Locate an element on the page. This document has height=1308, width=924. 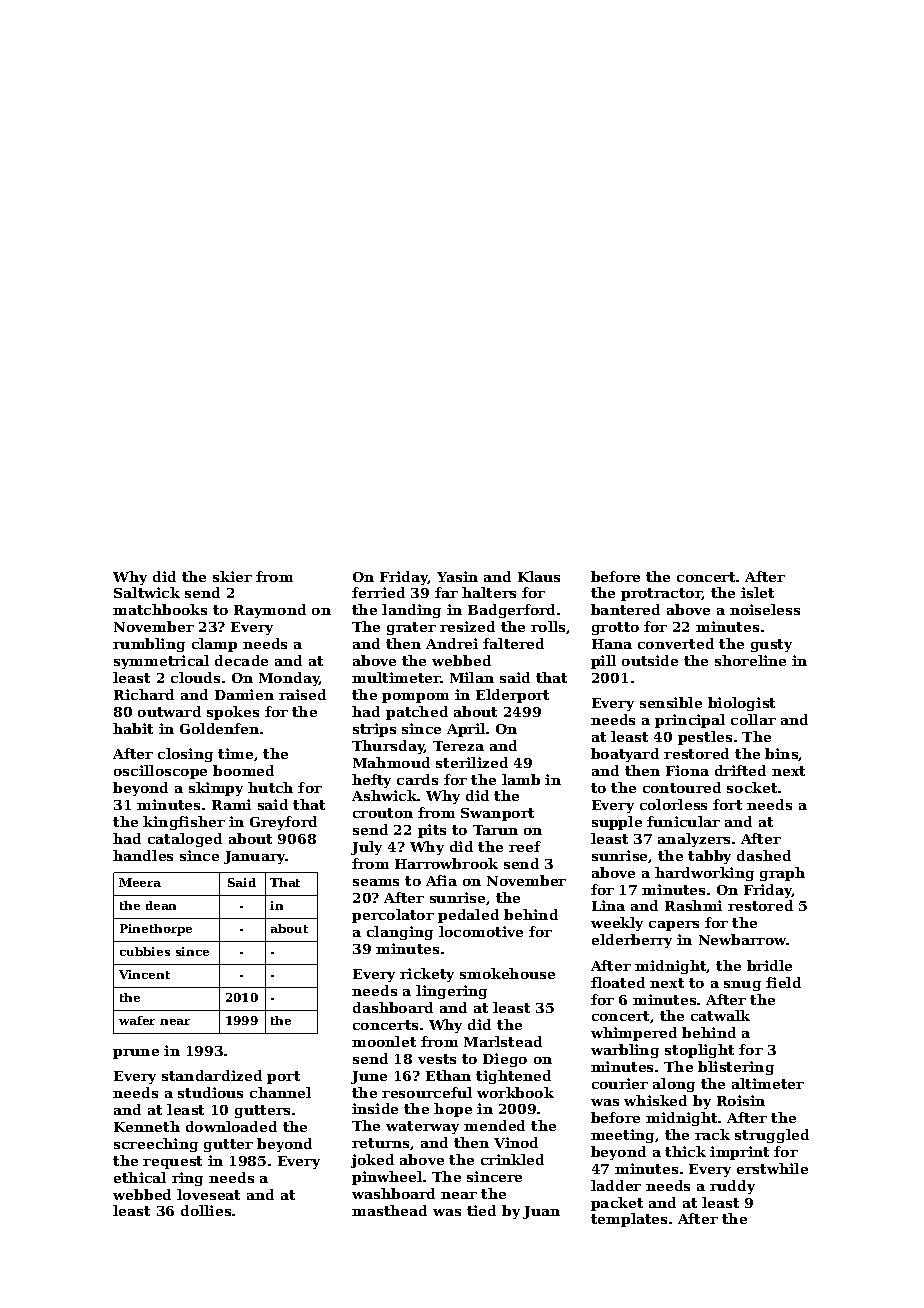
Saltwick is located at coordinates (147, 592).
